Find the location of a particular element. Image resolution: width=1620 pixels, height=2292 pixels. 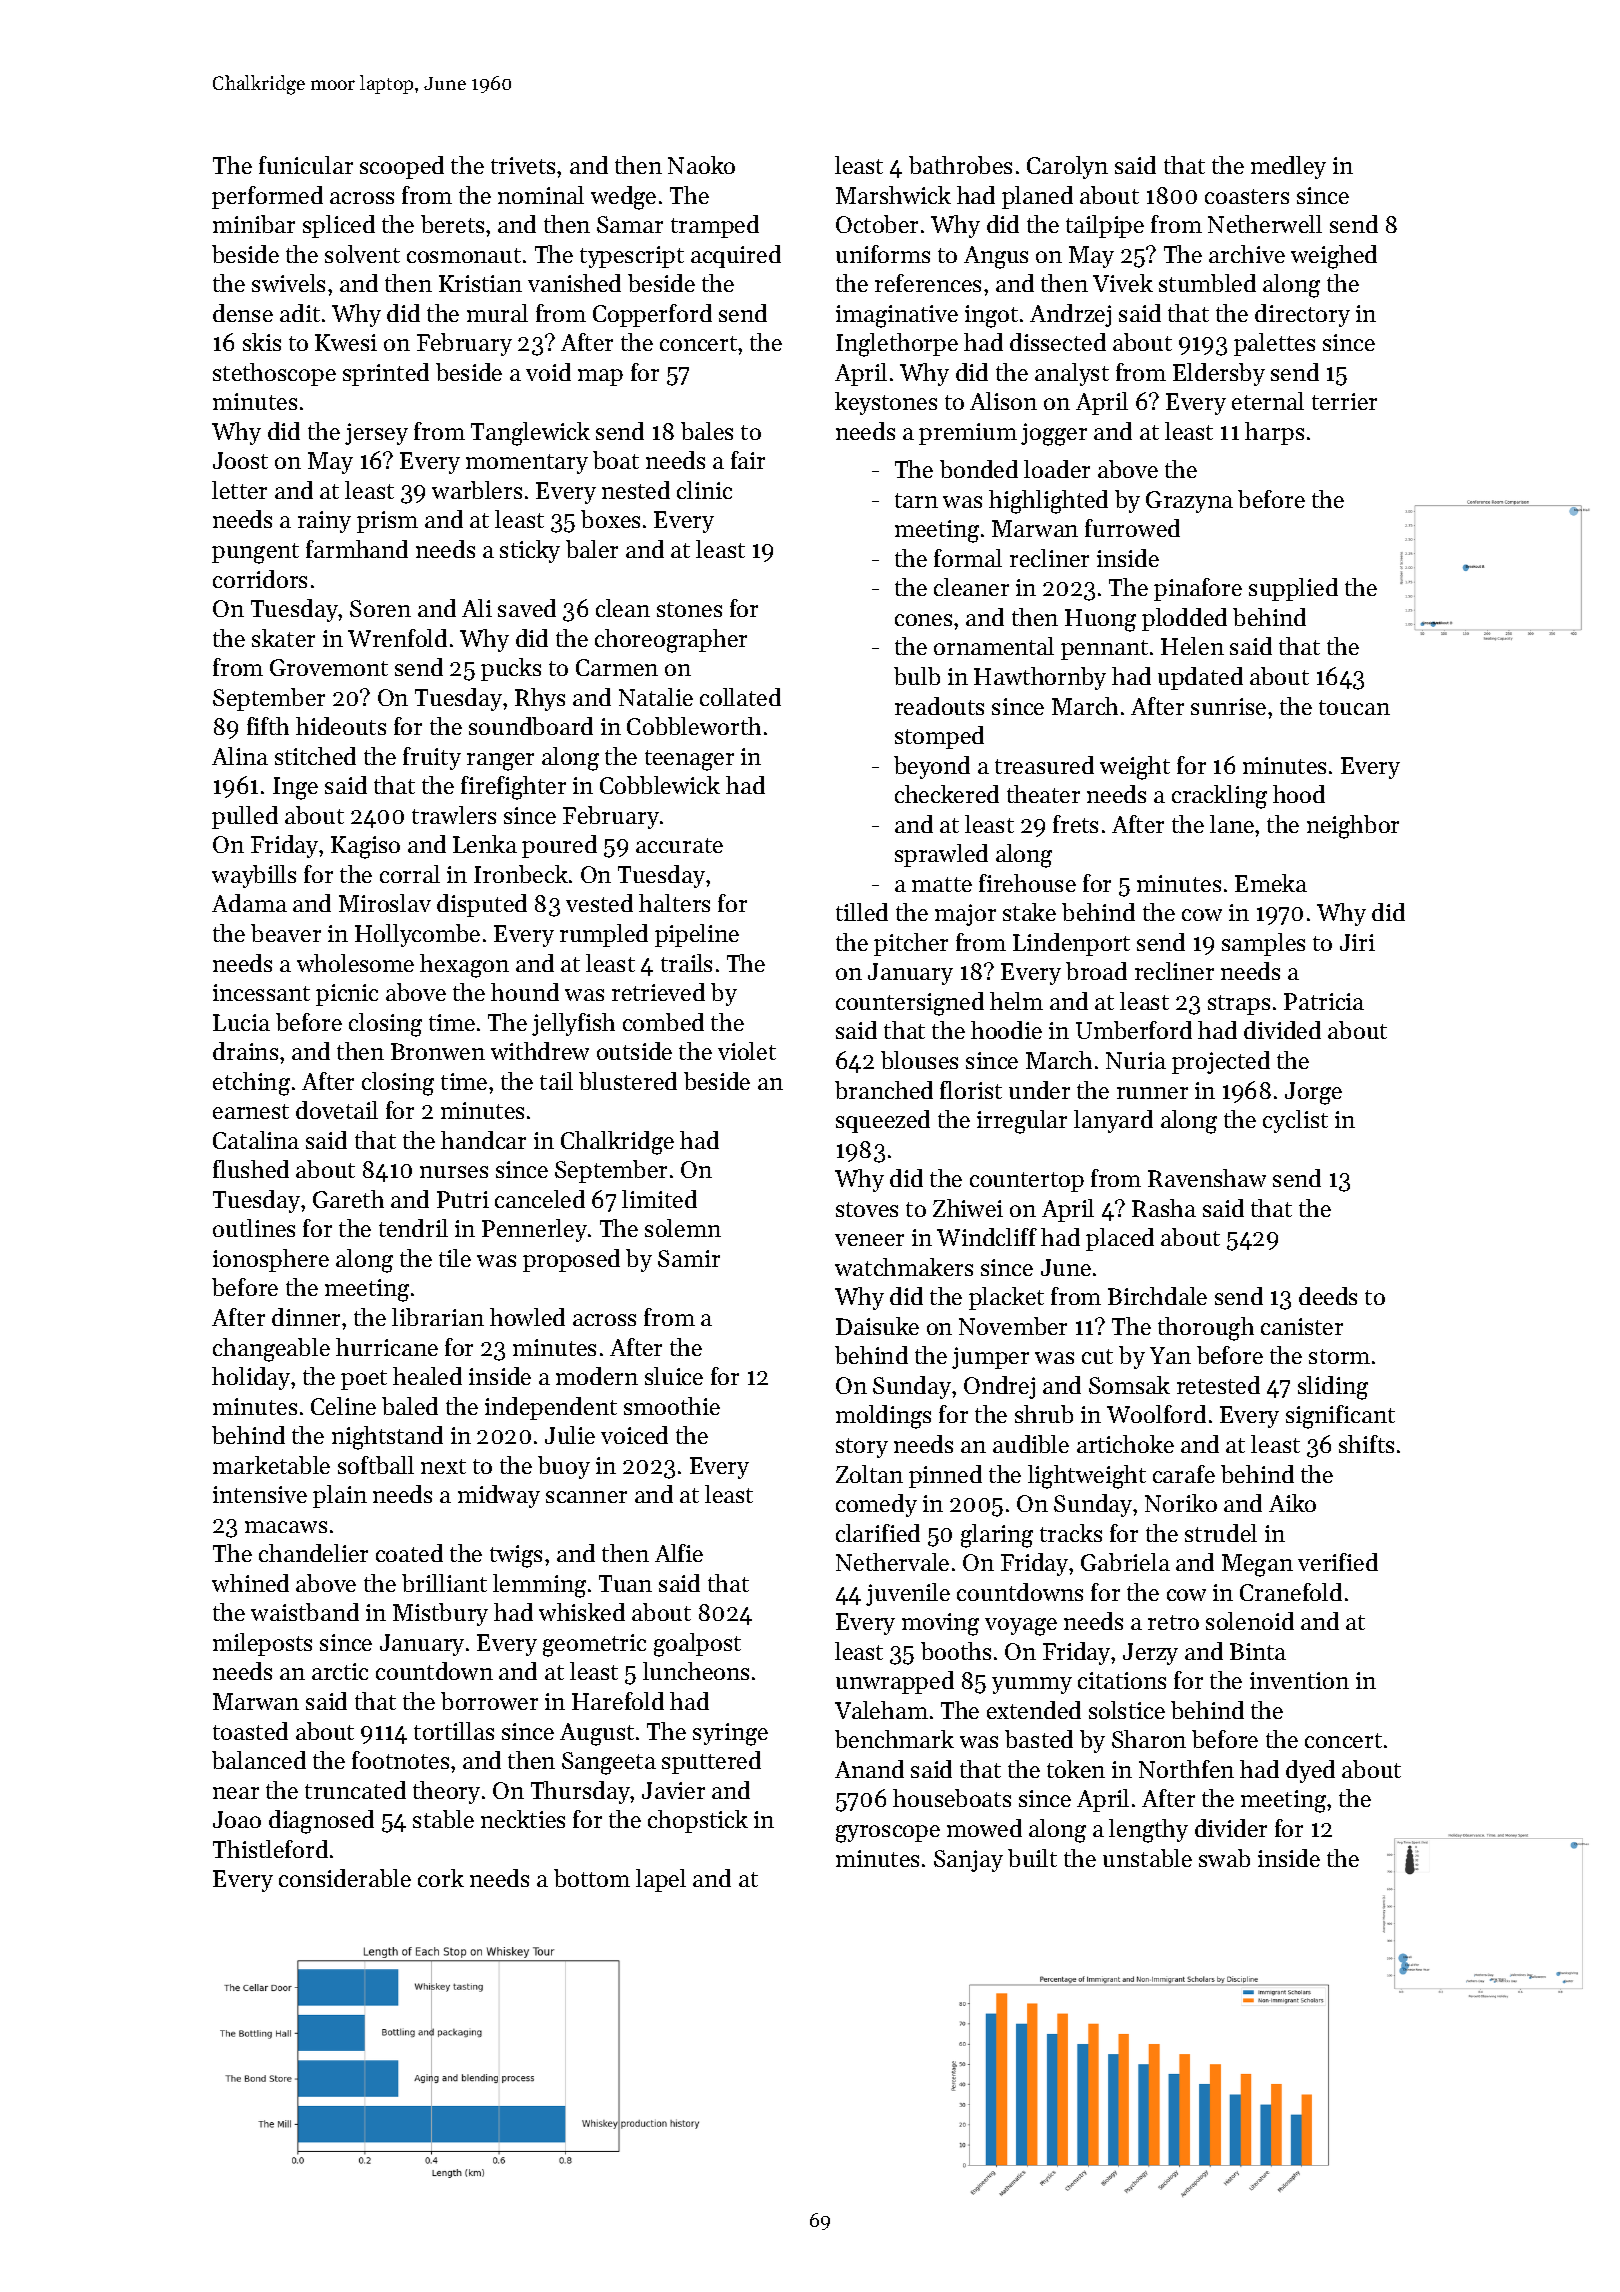

outlines is located at coordinates (254, 1228).
